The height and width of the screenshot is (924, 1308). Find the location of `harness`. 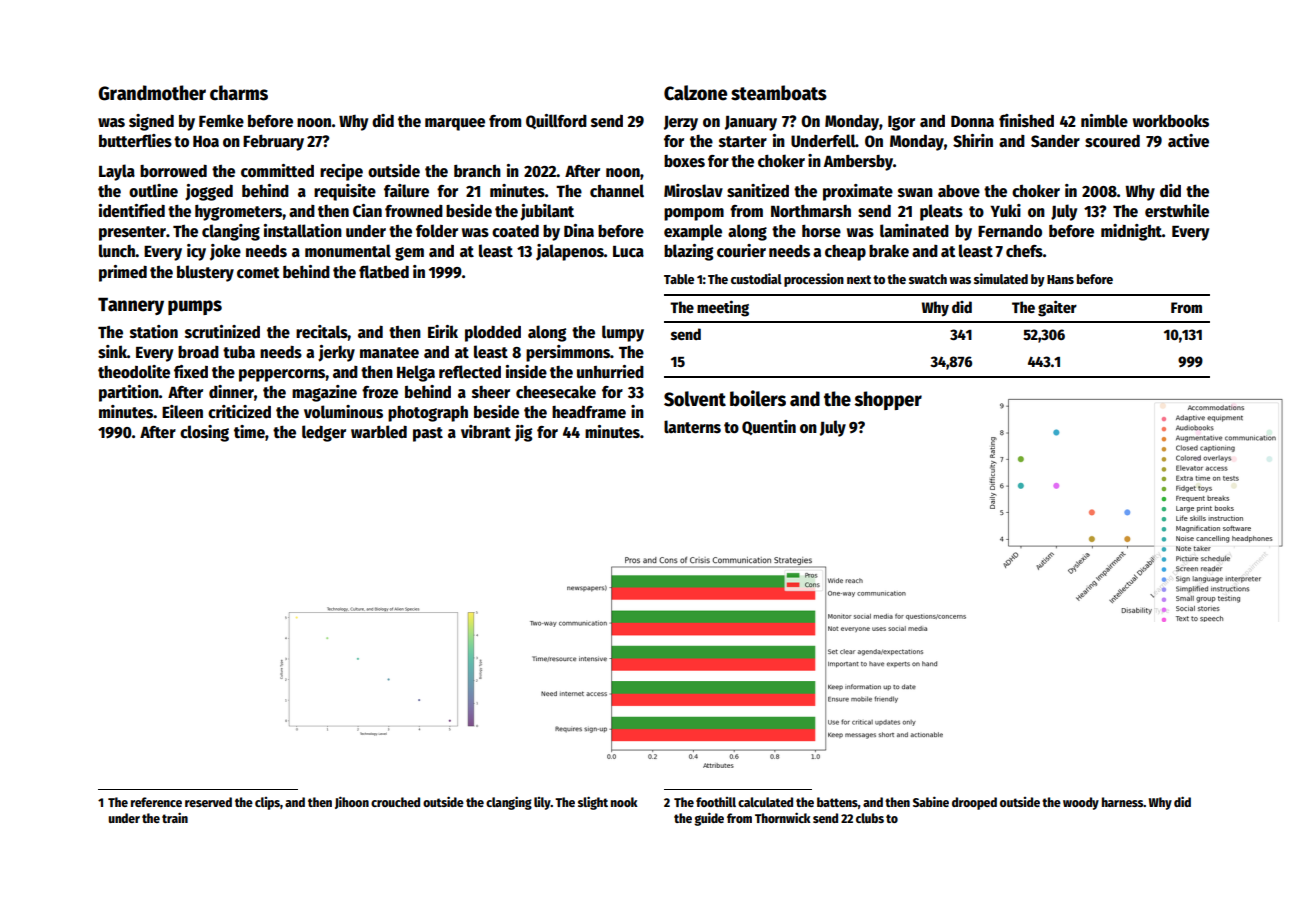

harness is located at coordinates (1122, 802).
